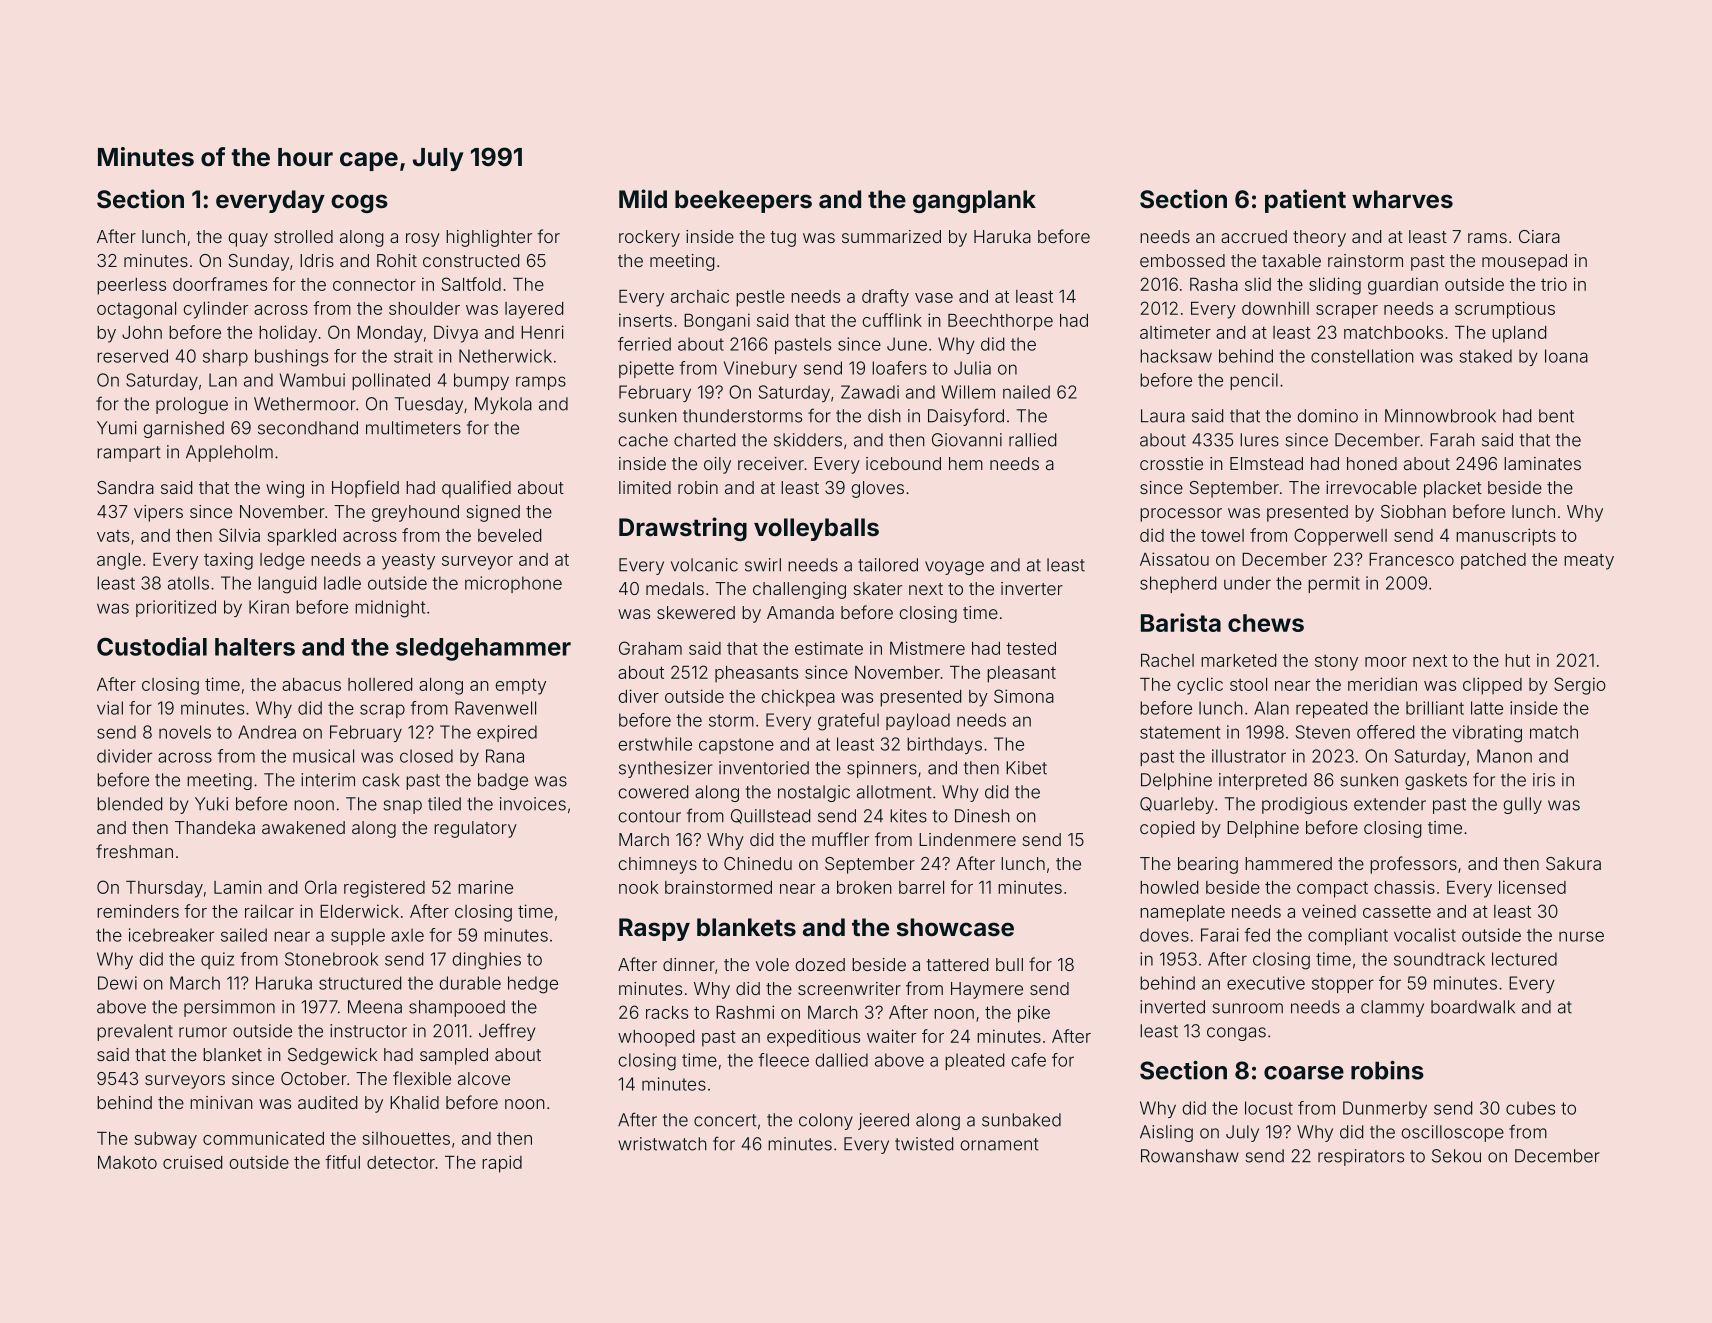 The image size is (1712, 1323). I want to click on limited, so click(645, 487).
